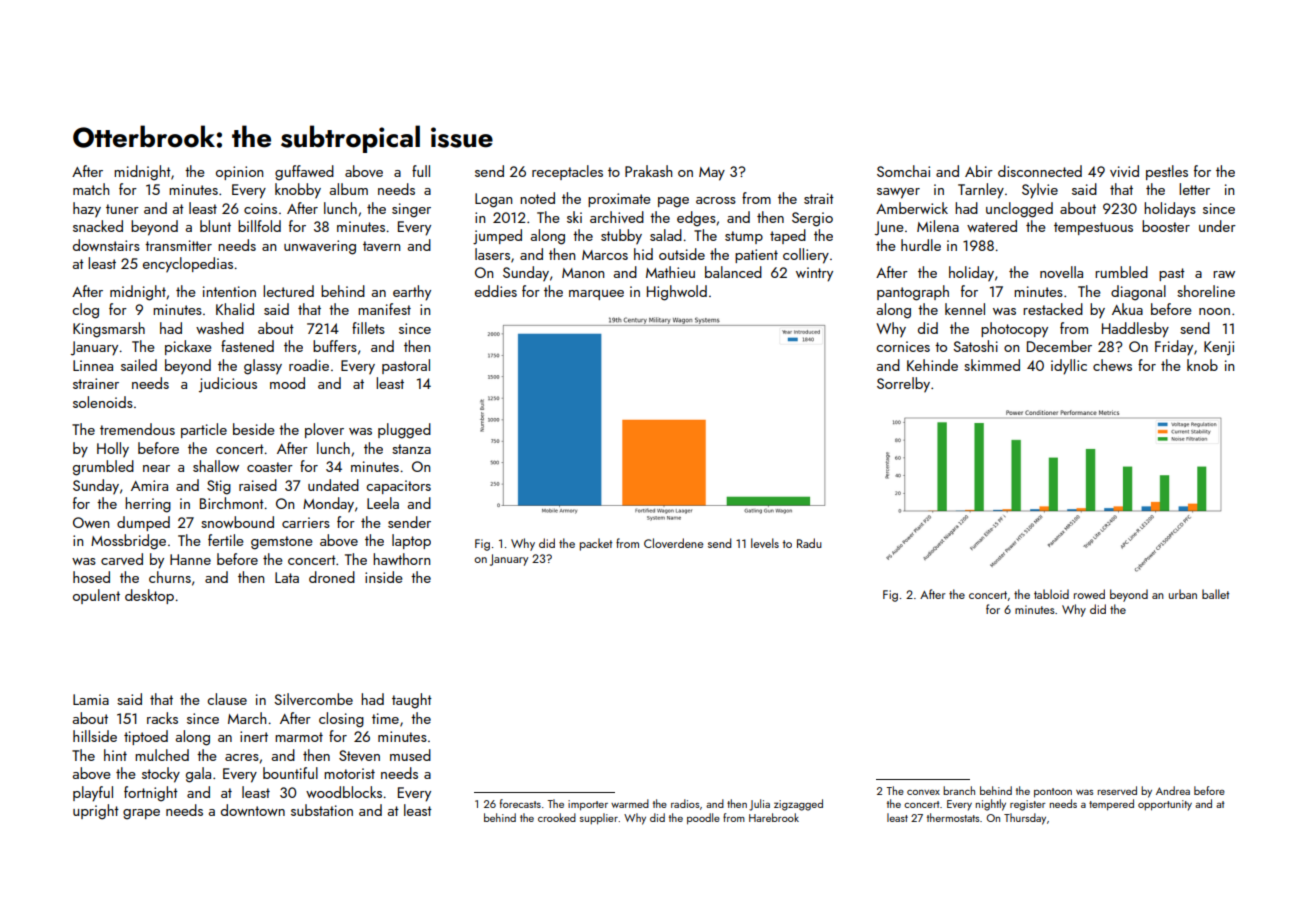 Image resolution: width=1308 pixels, height=924 pixels. Describe the element at coordinates (953, 817) in the document. I see `thermostats` at that location.
